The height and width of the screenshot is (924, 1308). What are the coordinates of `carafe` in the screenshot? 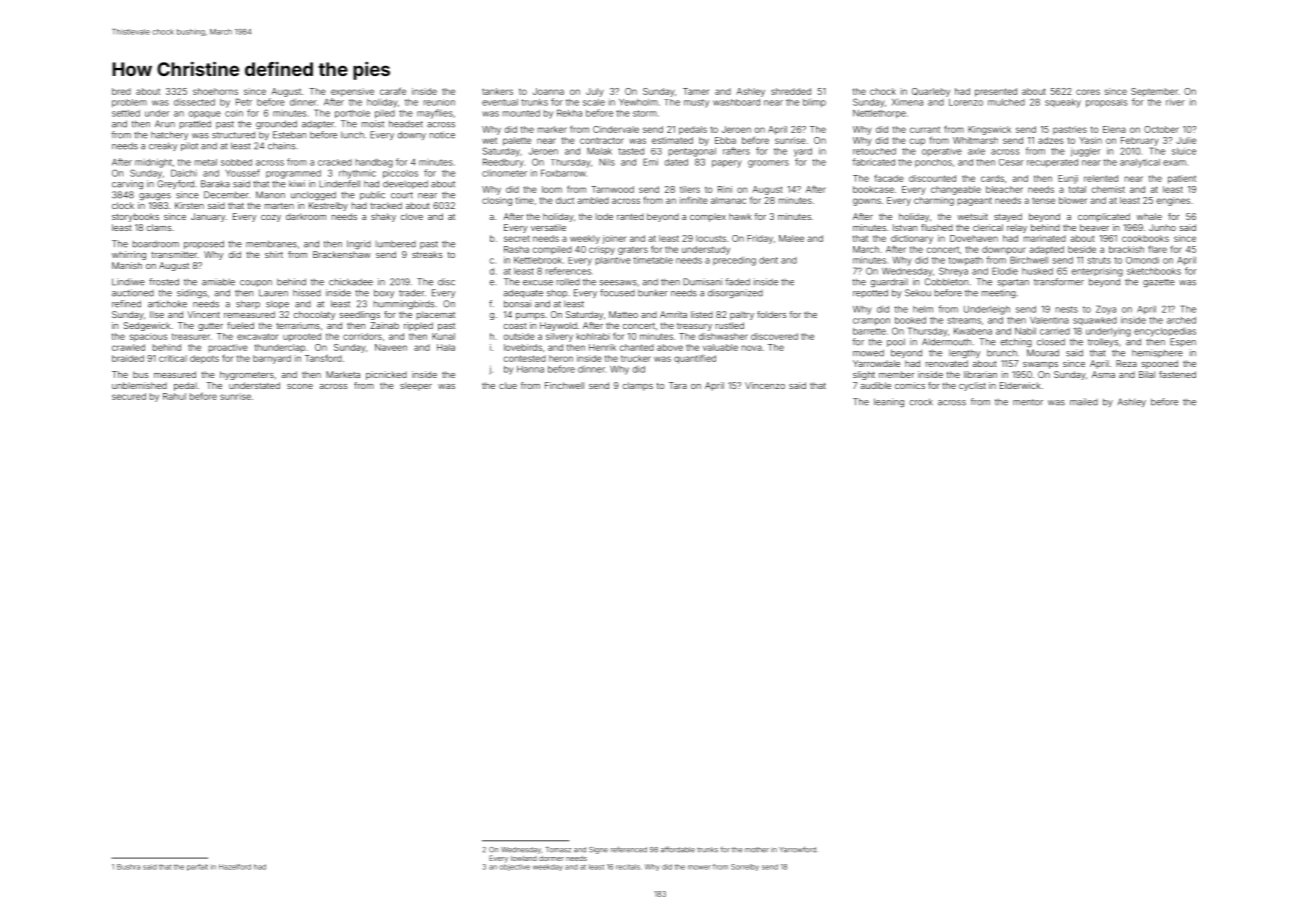 It's located at (393, 91).
